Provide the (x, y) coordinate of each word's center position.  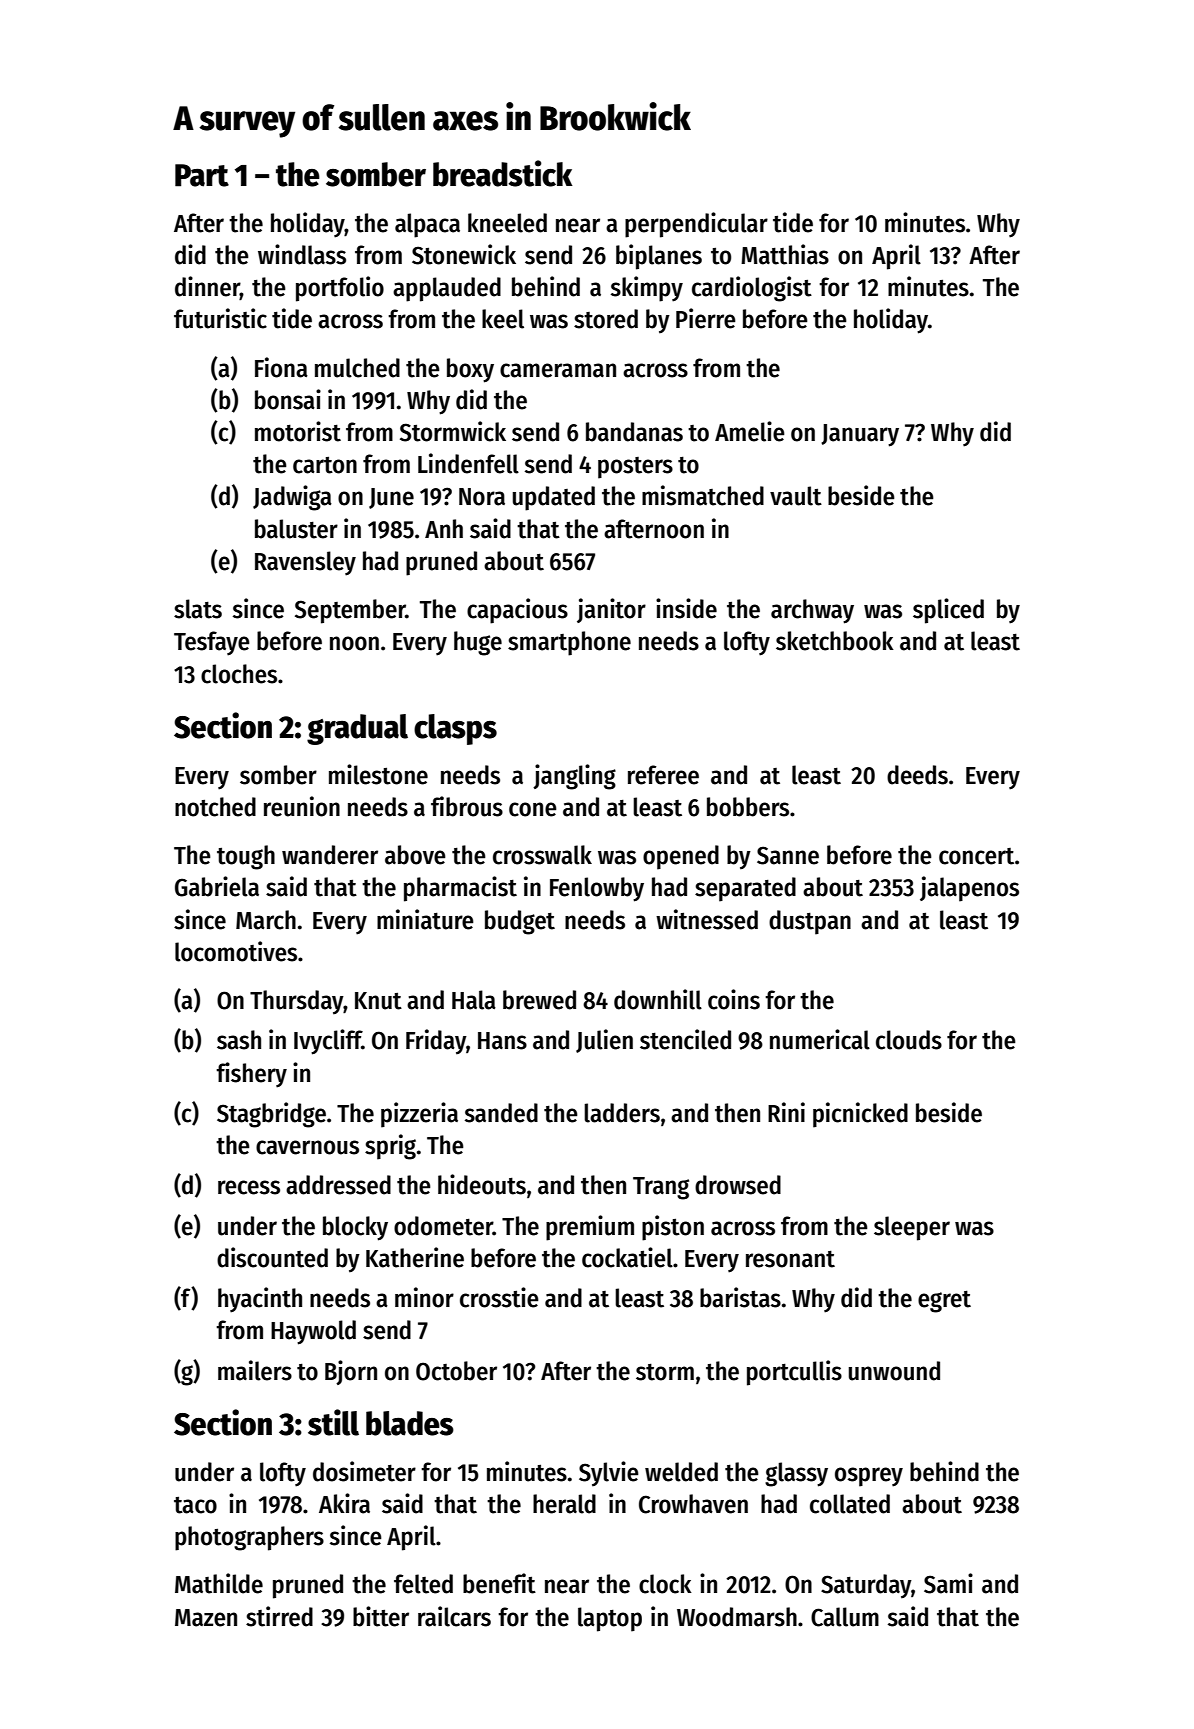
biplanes (659, 257)
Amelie (750, 431)
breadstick (503, 173)
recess (249, 1187)
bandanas (634, 432)
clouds (909, 1040)
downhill (658, 999)
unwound (894, 1371)
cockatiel (627, 1257)
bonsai (288, 399)
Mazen (206, 1618)
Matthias (785, 254)
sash (239, 1040)
